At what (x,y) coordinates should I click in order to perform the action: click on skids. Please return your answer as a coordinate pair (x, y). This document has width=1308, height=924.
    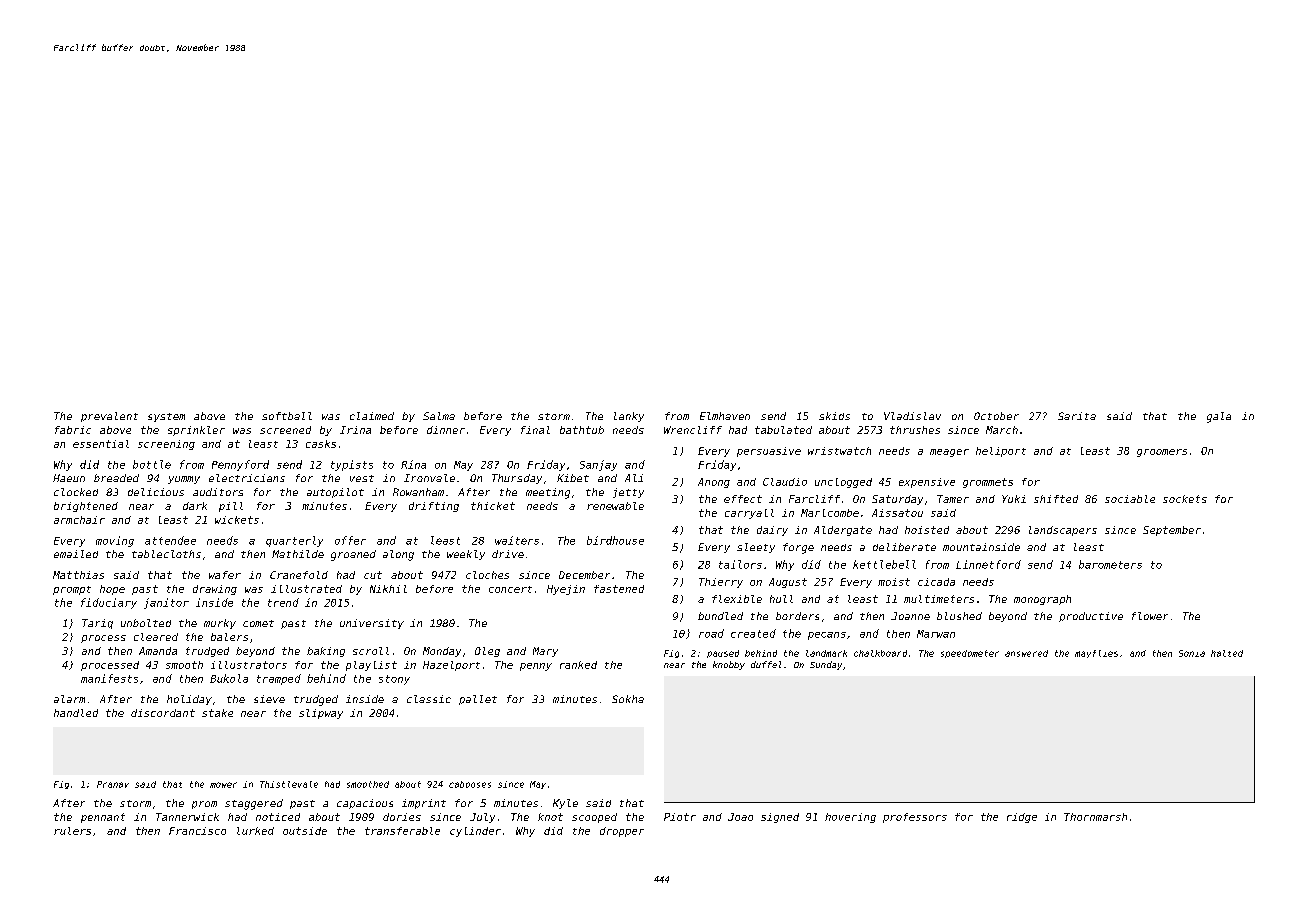
    Looking at the image, I should click on (834, 416).
